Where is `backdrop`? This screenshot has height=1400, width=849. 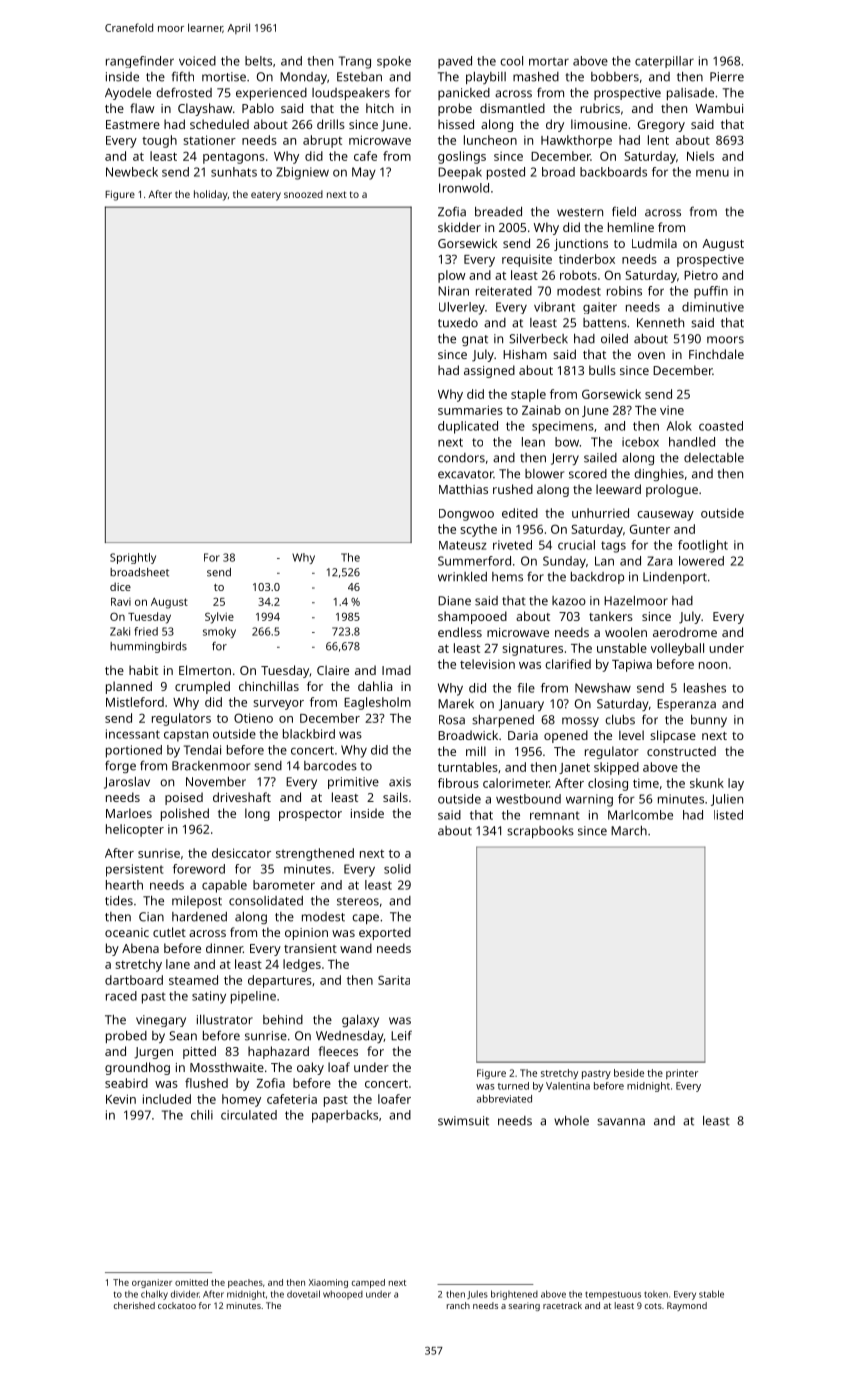 backdrop is located at coordinates (597, 578).
